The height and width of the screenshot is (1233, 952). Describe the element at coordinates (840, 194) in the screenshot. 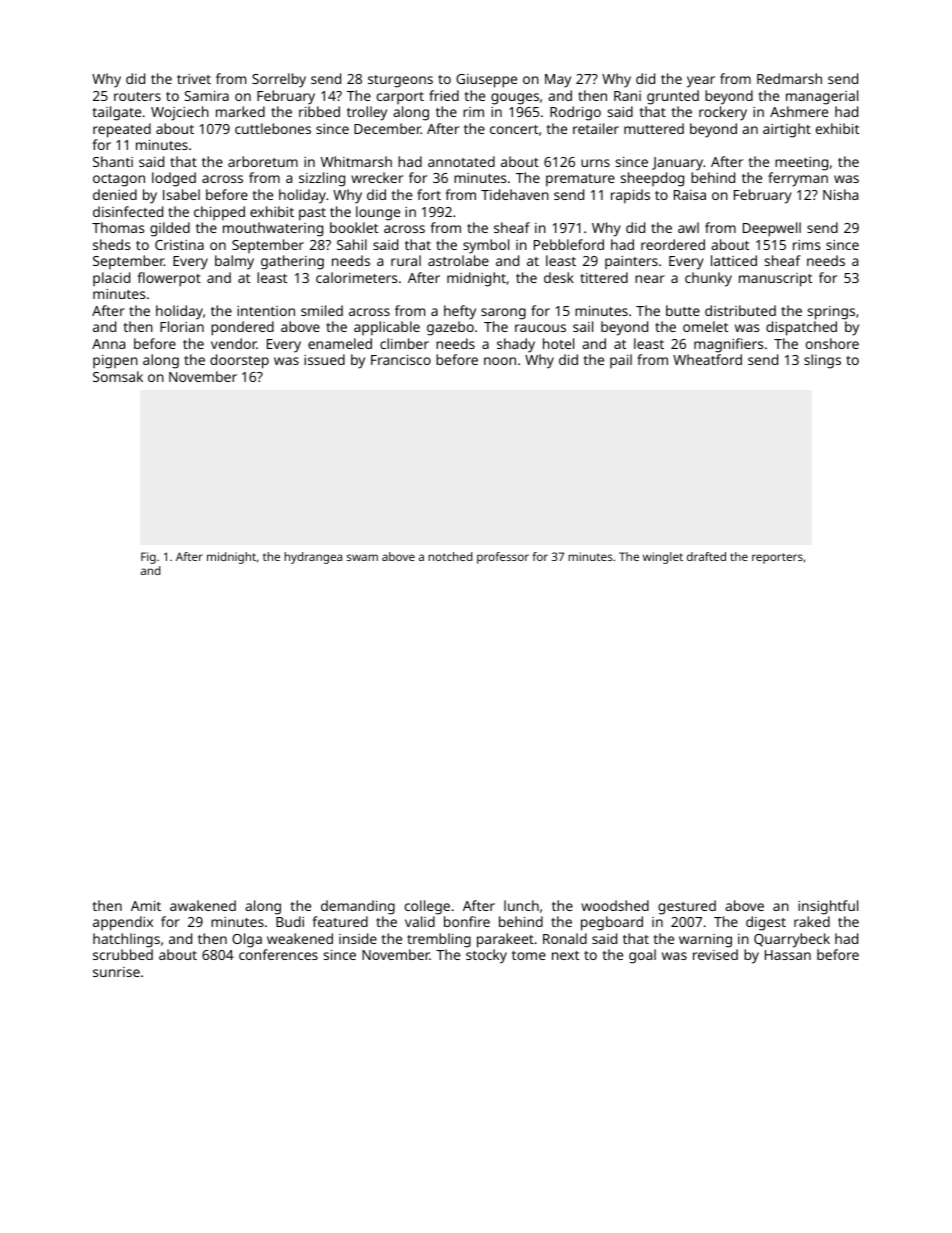

I see `Nisha` at that location.
